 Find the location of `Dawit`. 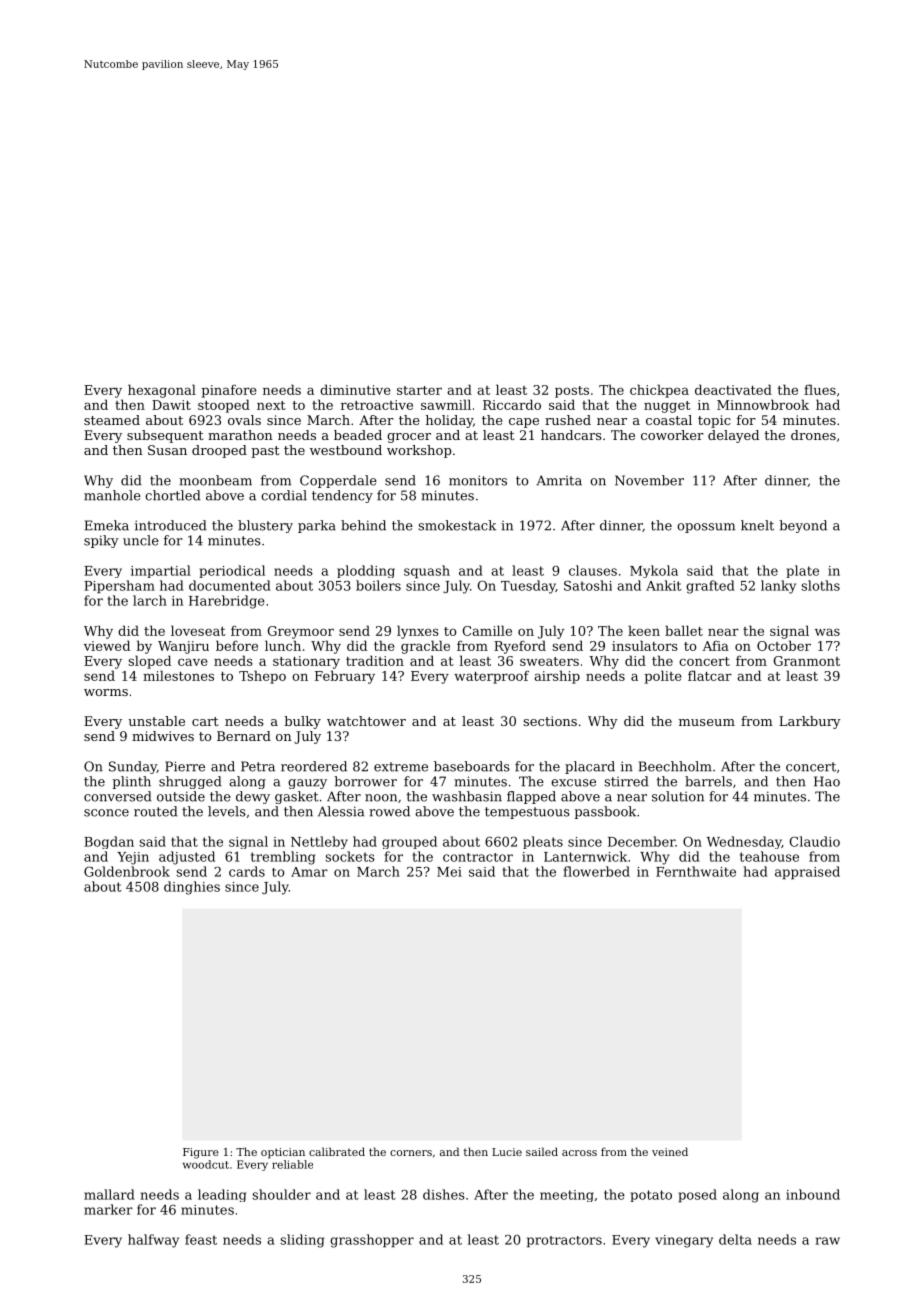

Dawit is located at coordinates (171, 405).
